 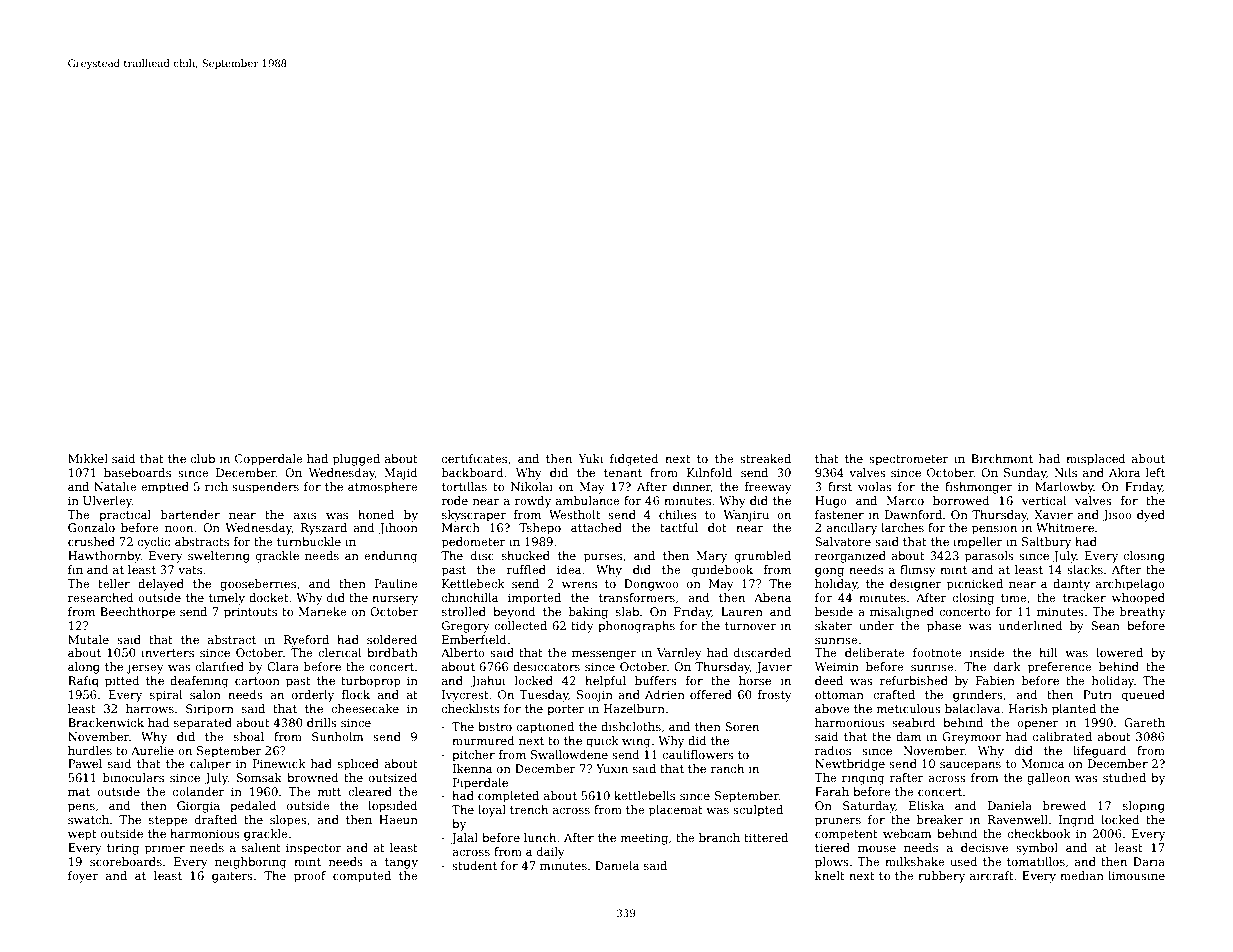 I want to click on Piperdale, so click(x=480, y=784).
